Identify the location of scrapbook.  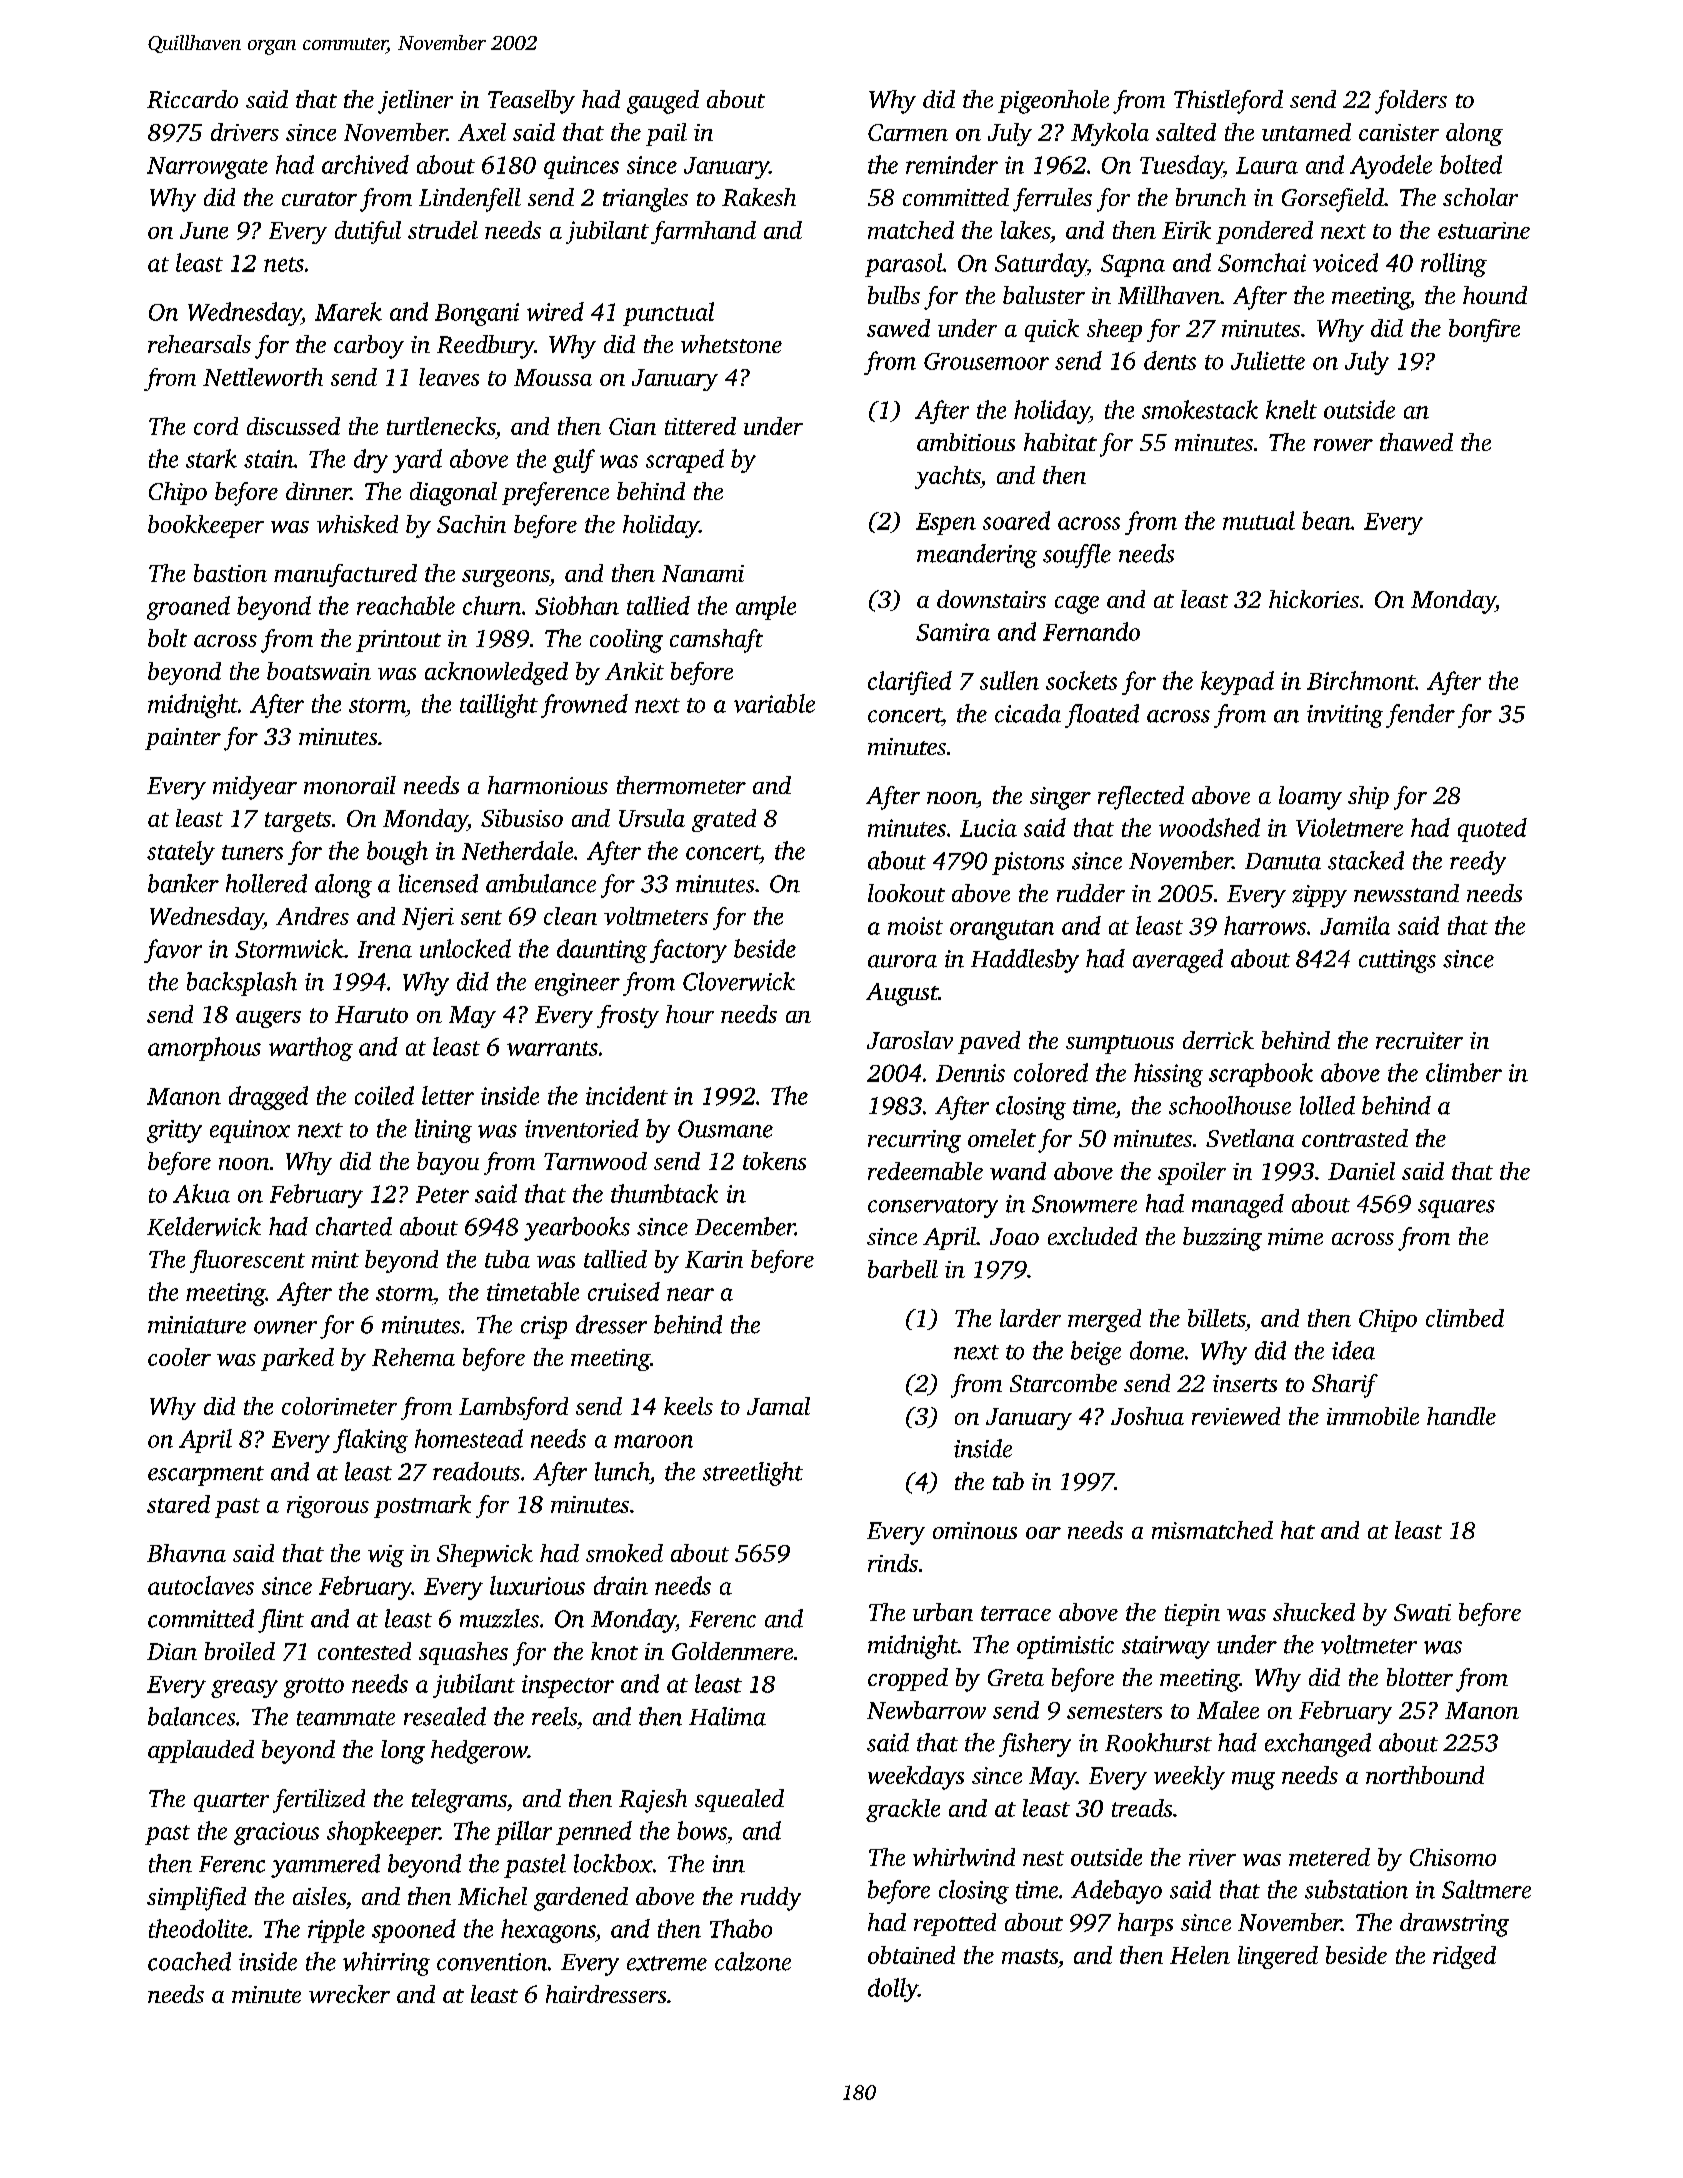
(1261, 1075).
